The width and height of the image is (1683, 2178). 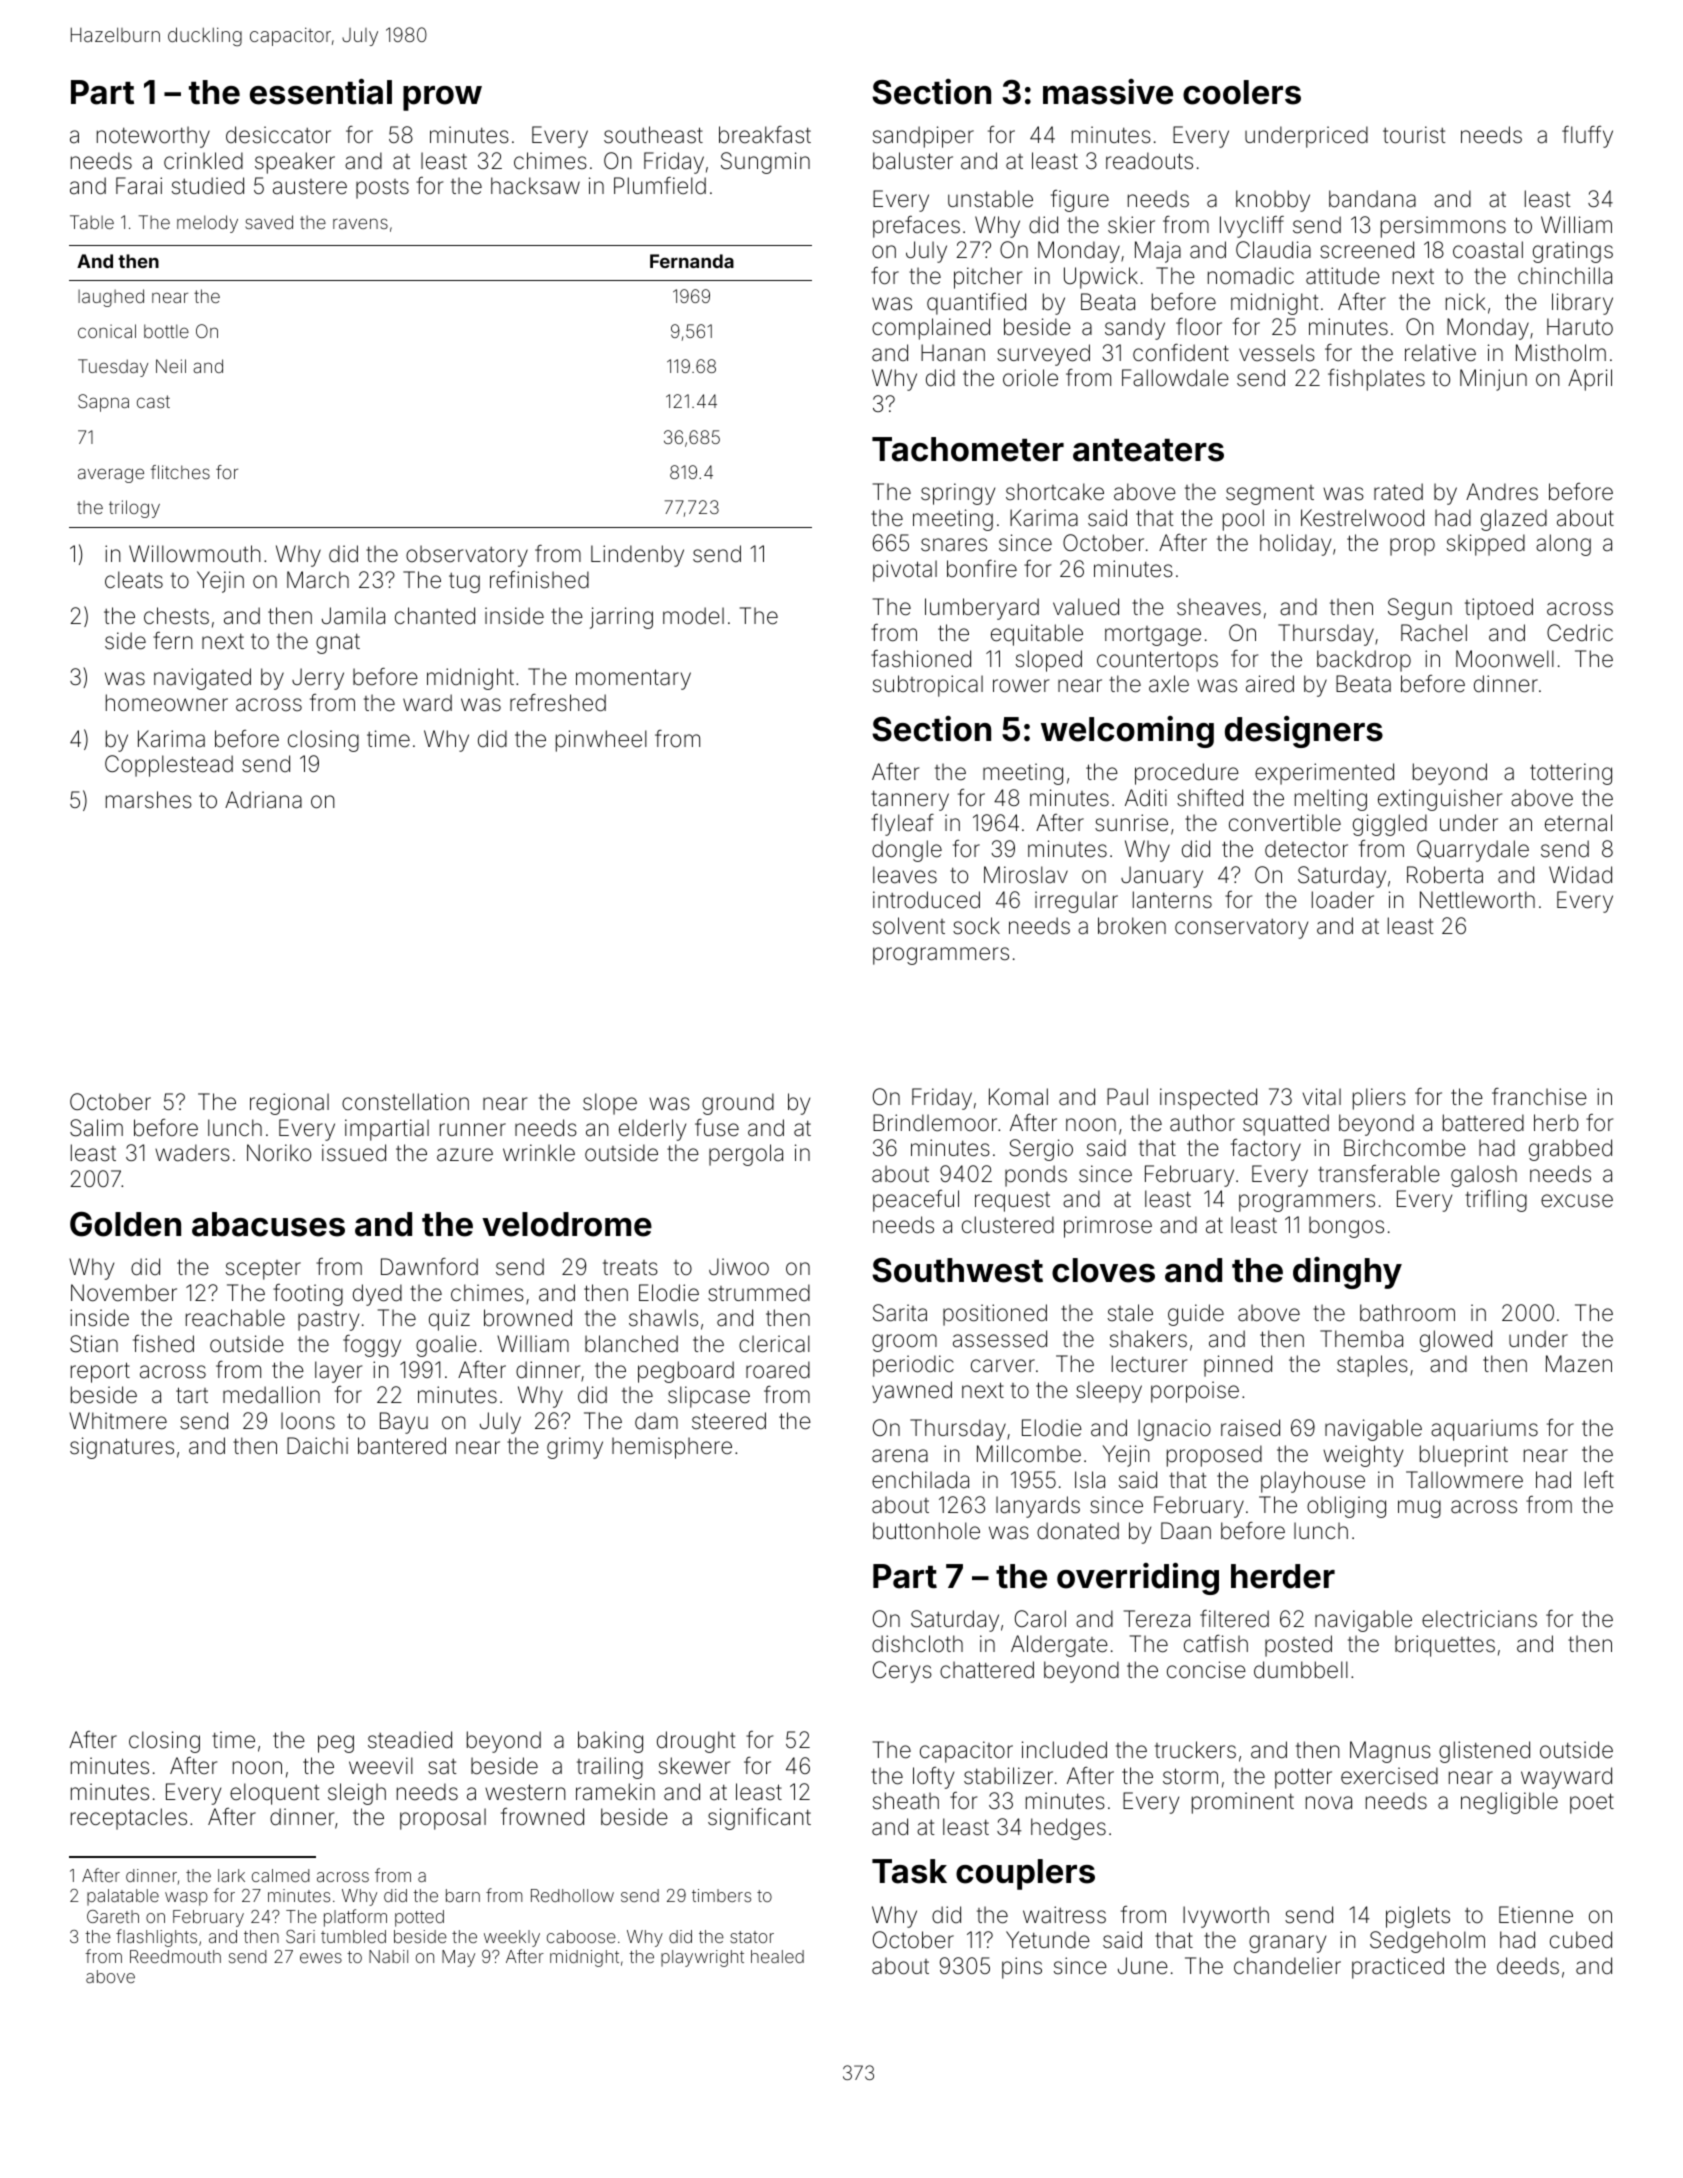 I want to click on glowed, so click(x=1456, y=1341).
